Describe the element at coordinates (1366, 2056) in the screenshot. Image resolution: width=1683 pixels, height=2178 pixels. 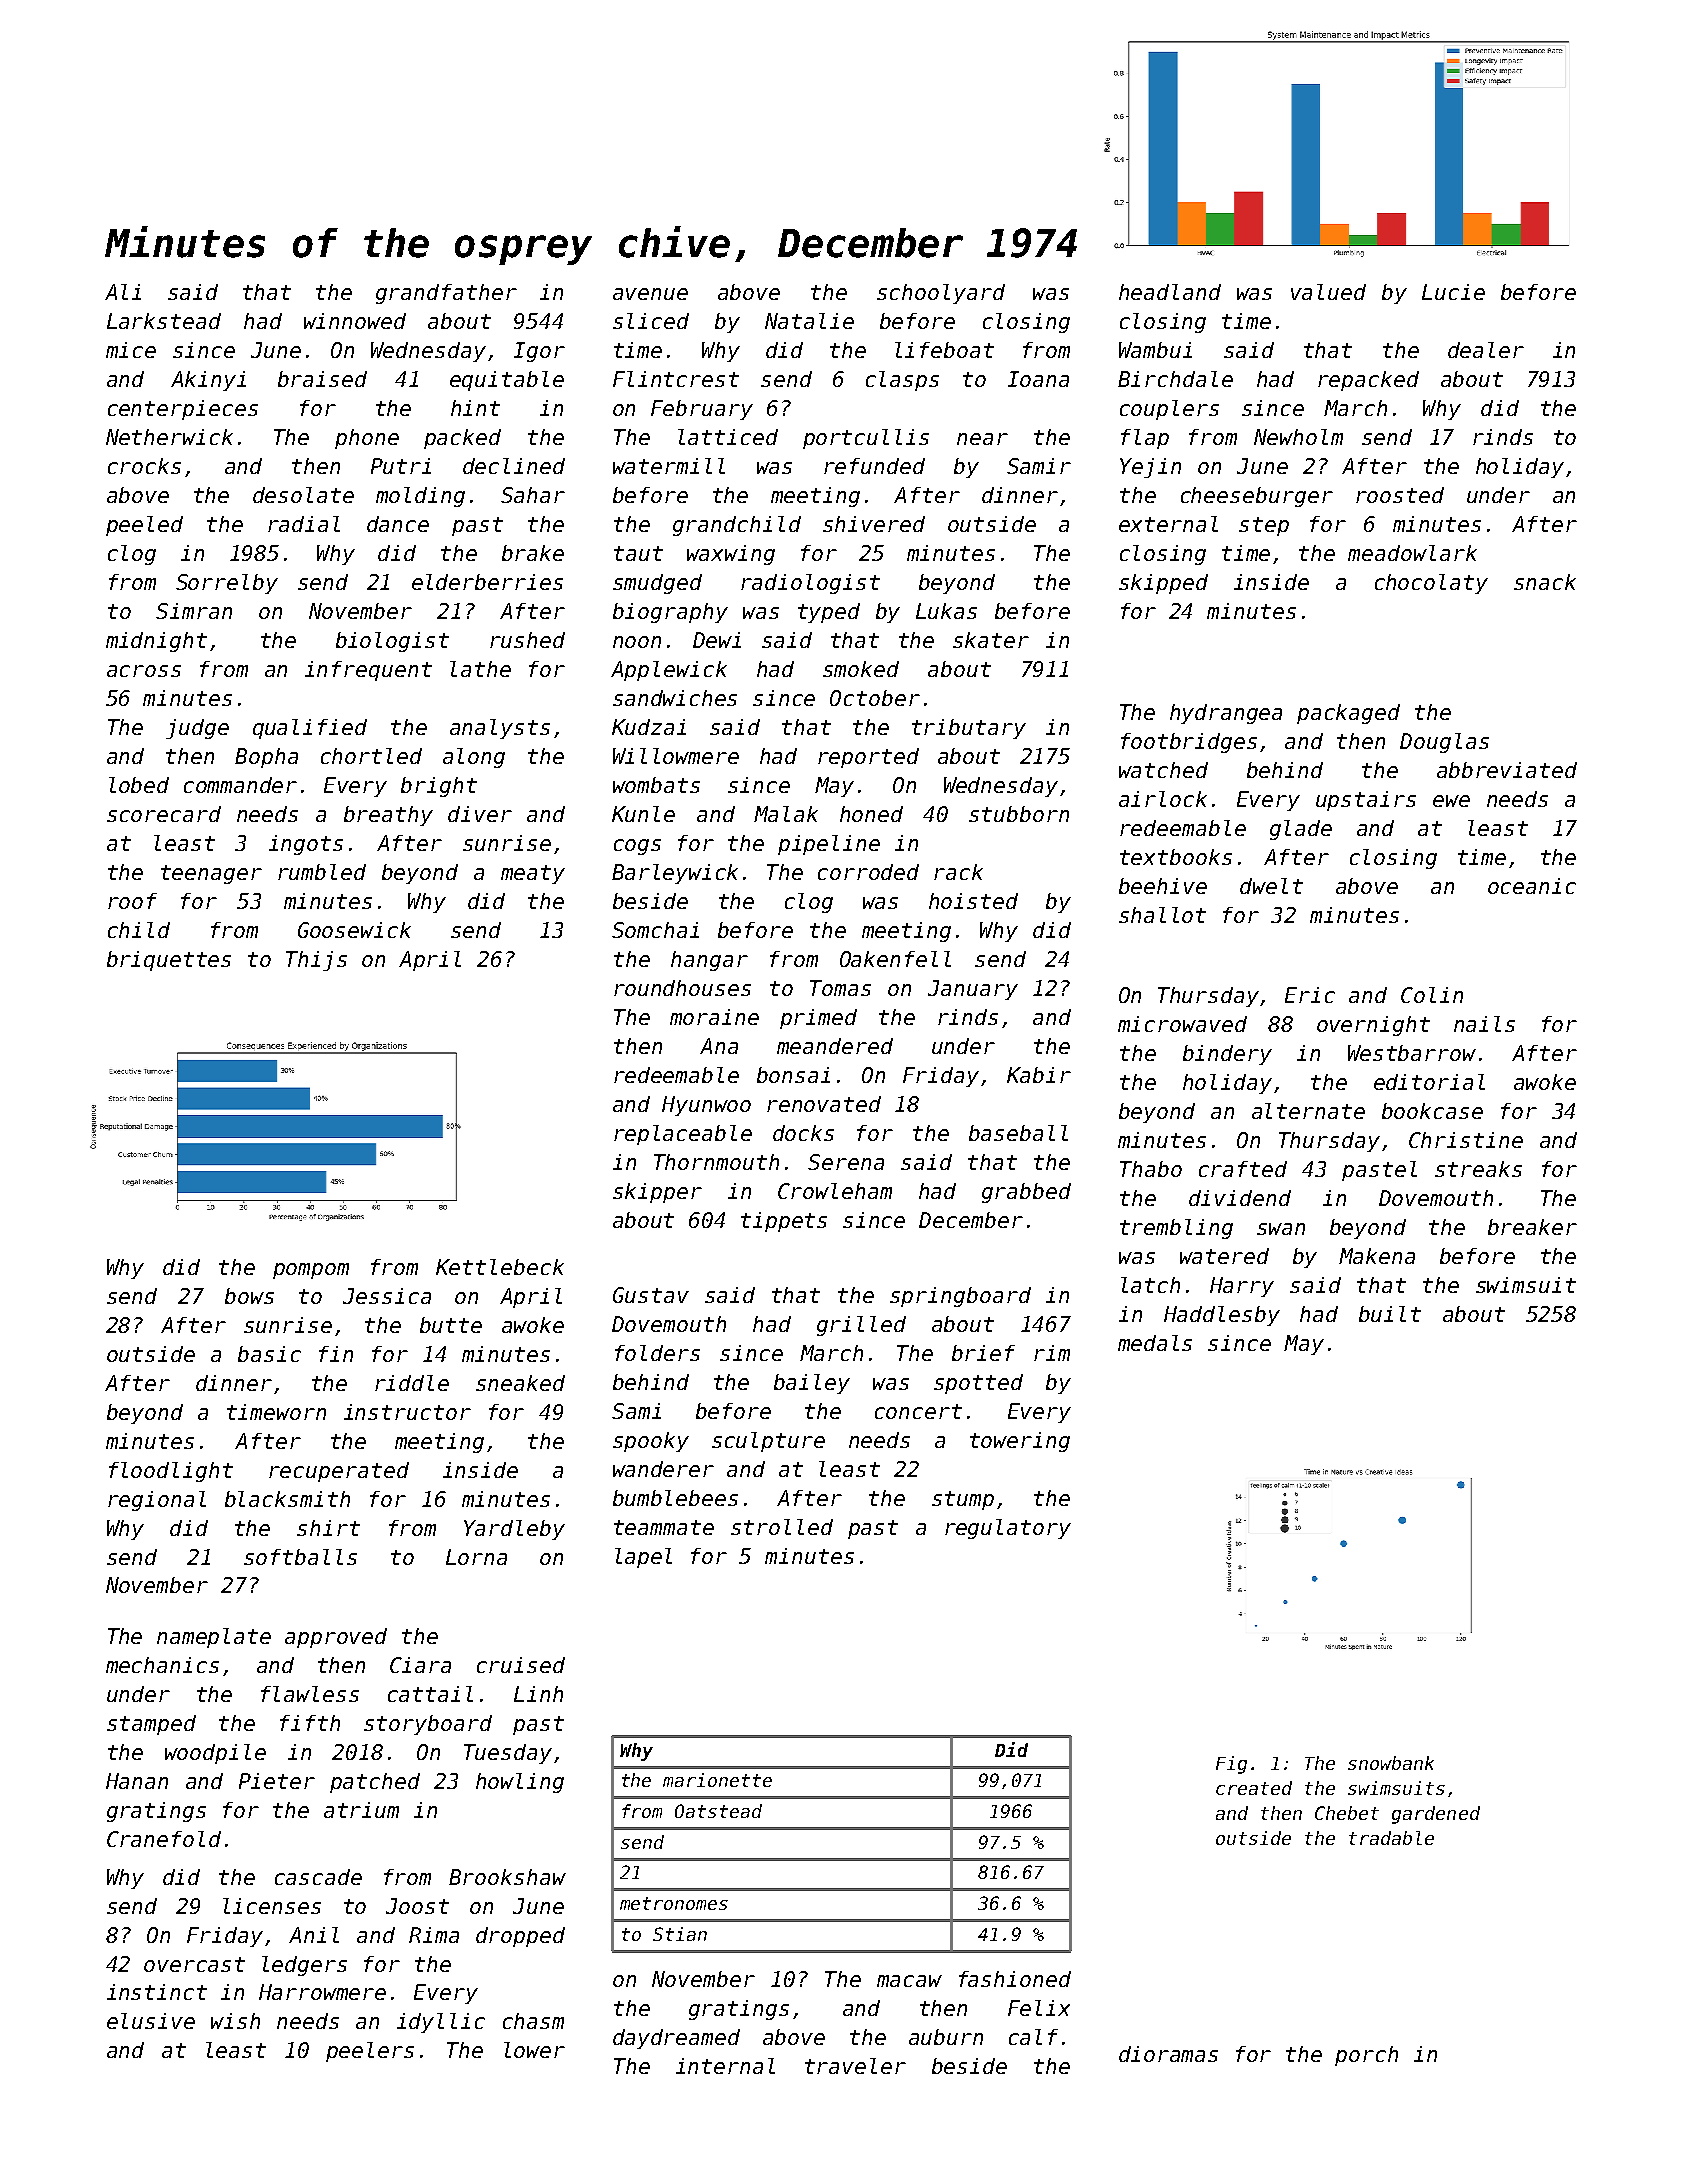
I see `porch` at that location.
